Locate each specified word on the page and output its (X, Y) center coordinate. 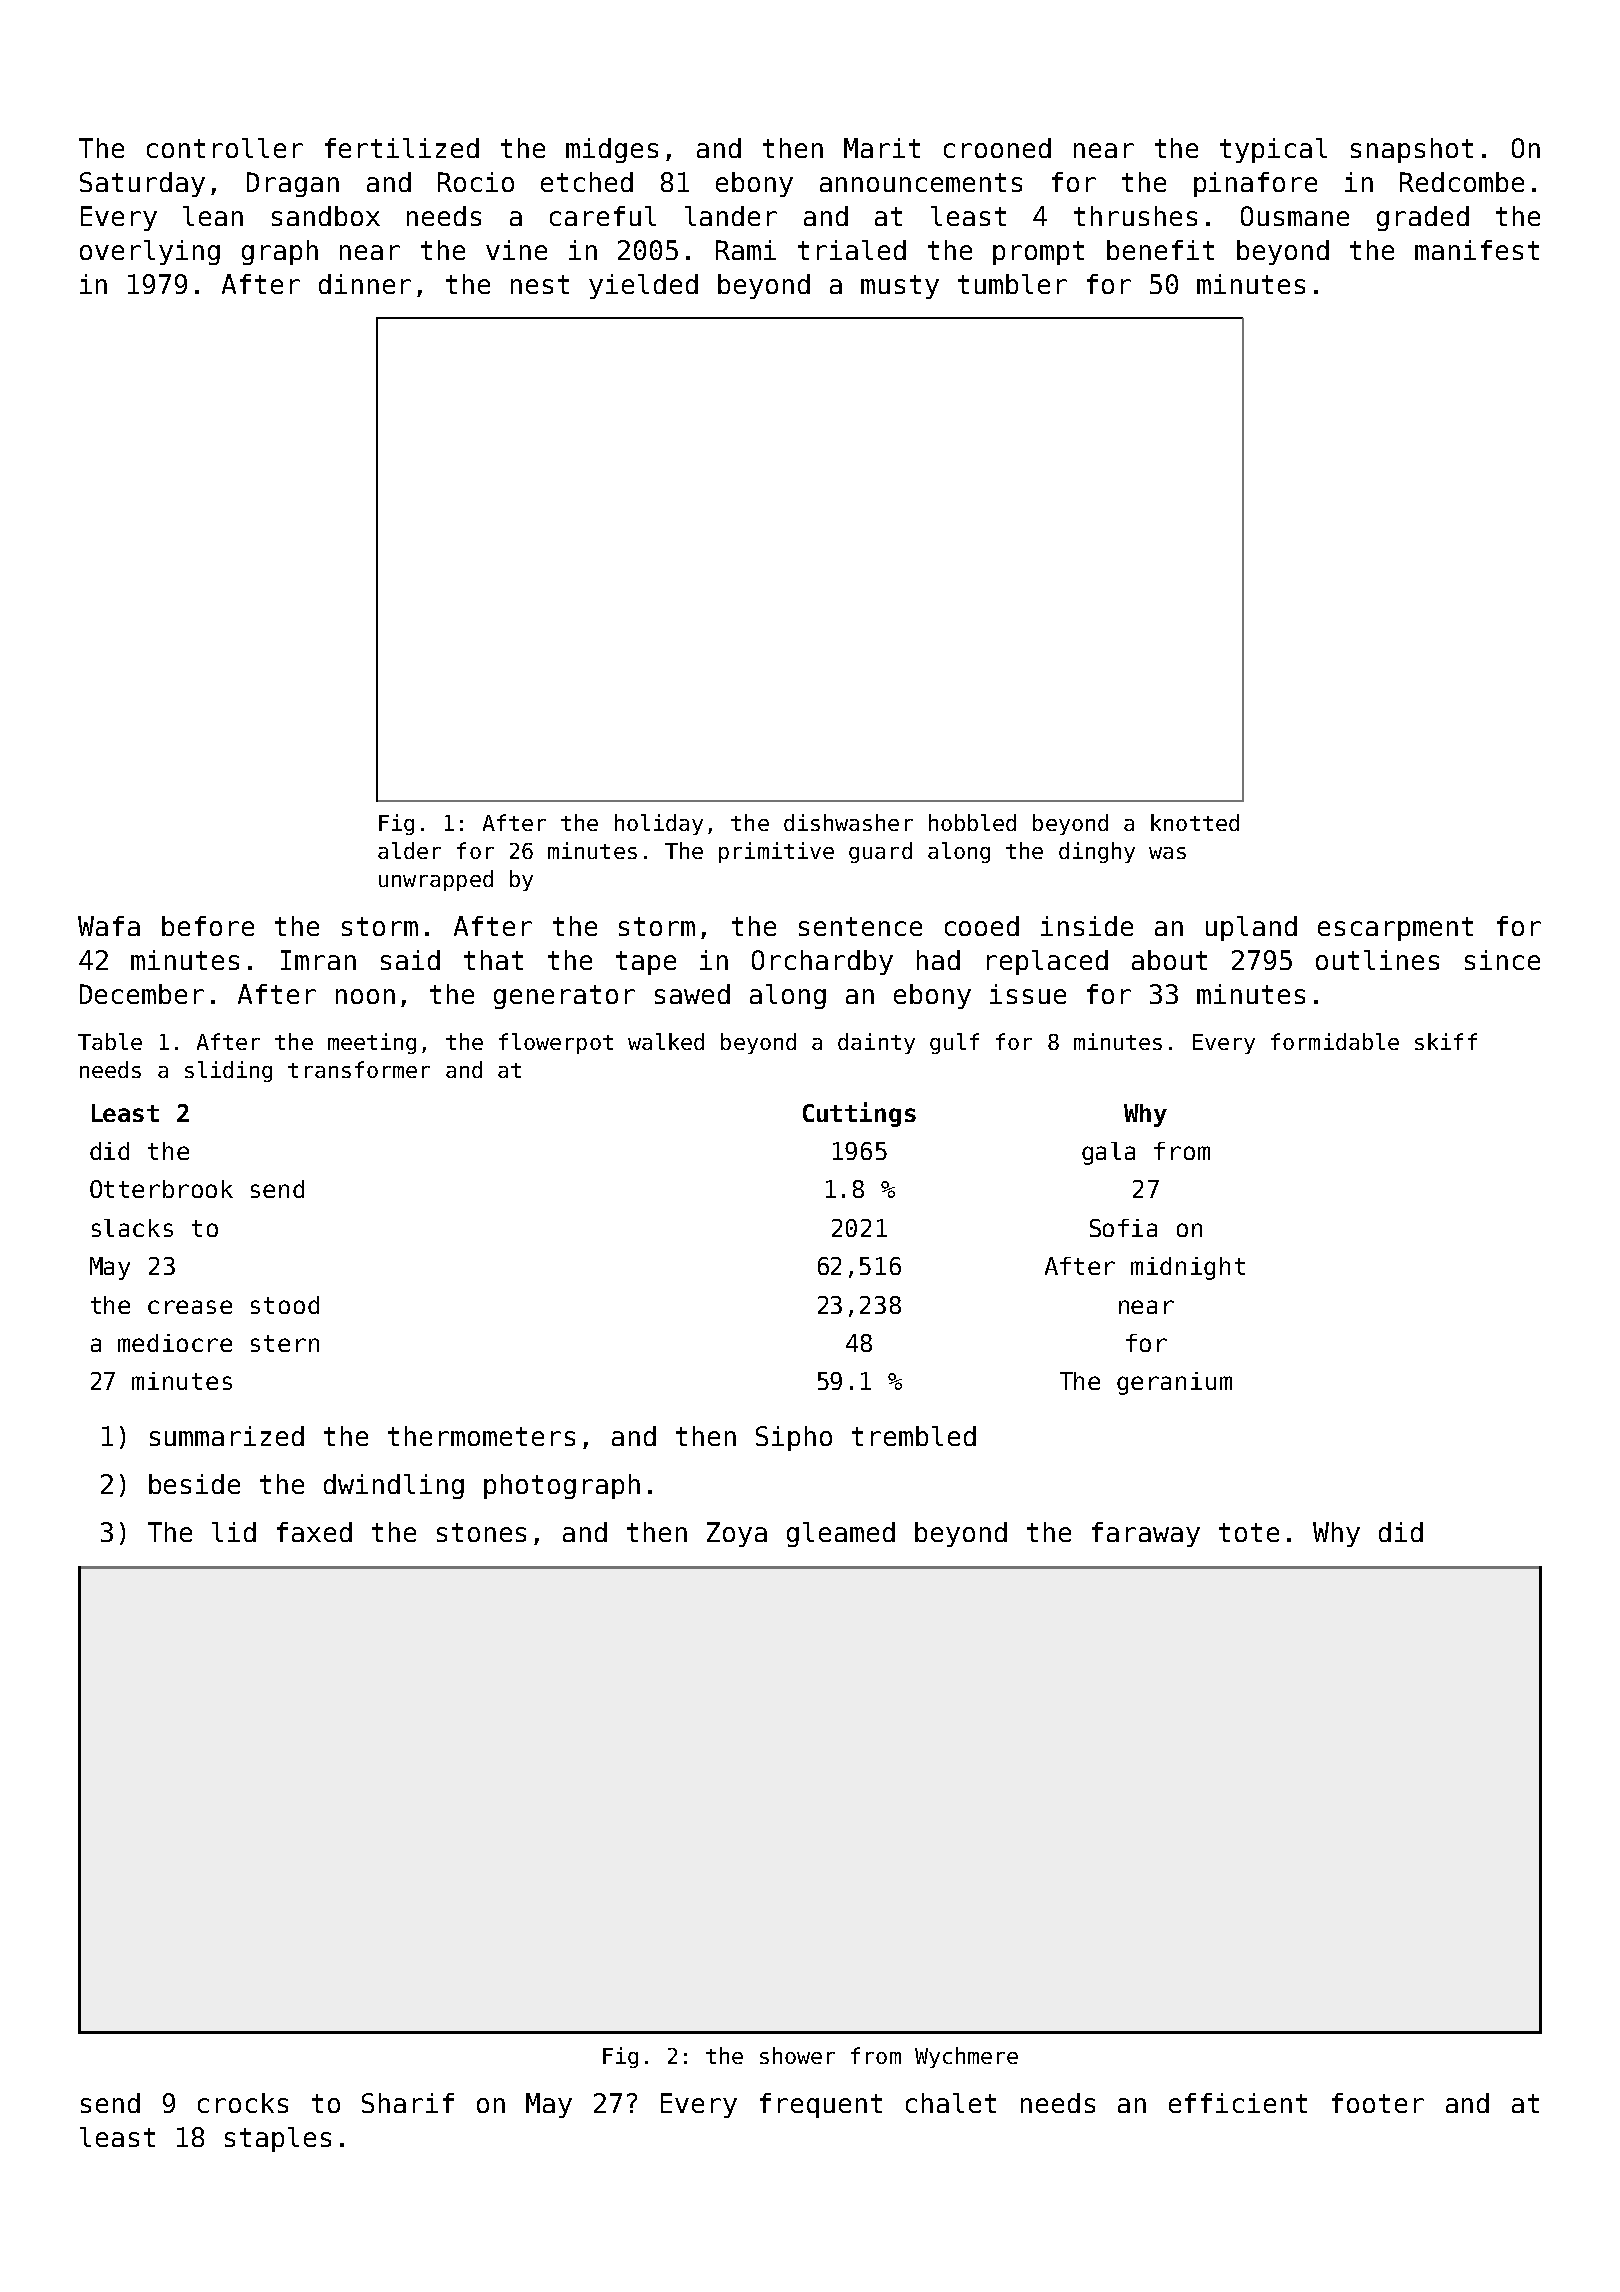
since (1502, 960)
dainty (876, 1043)
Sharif (408, 2103)
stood (285, 1305)
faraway (1146, 1534)
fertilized (402, 148)
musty (900, 287)
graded (1423, 218)
